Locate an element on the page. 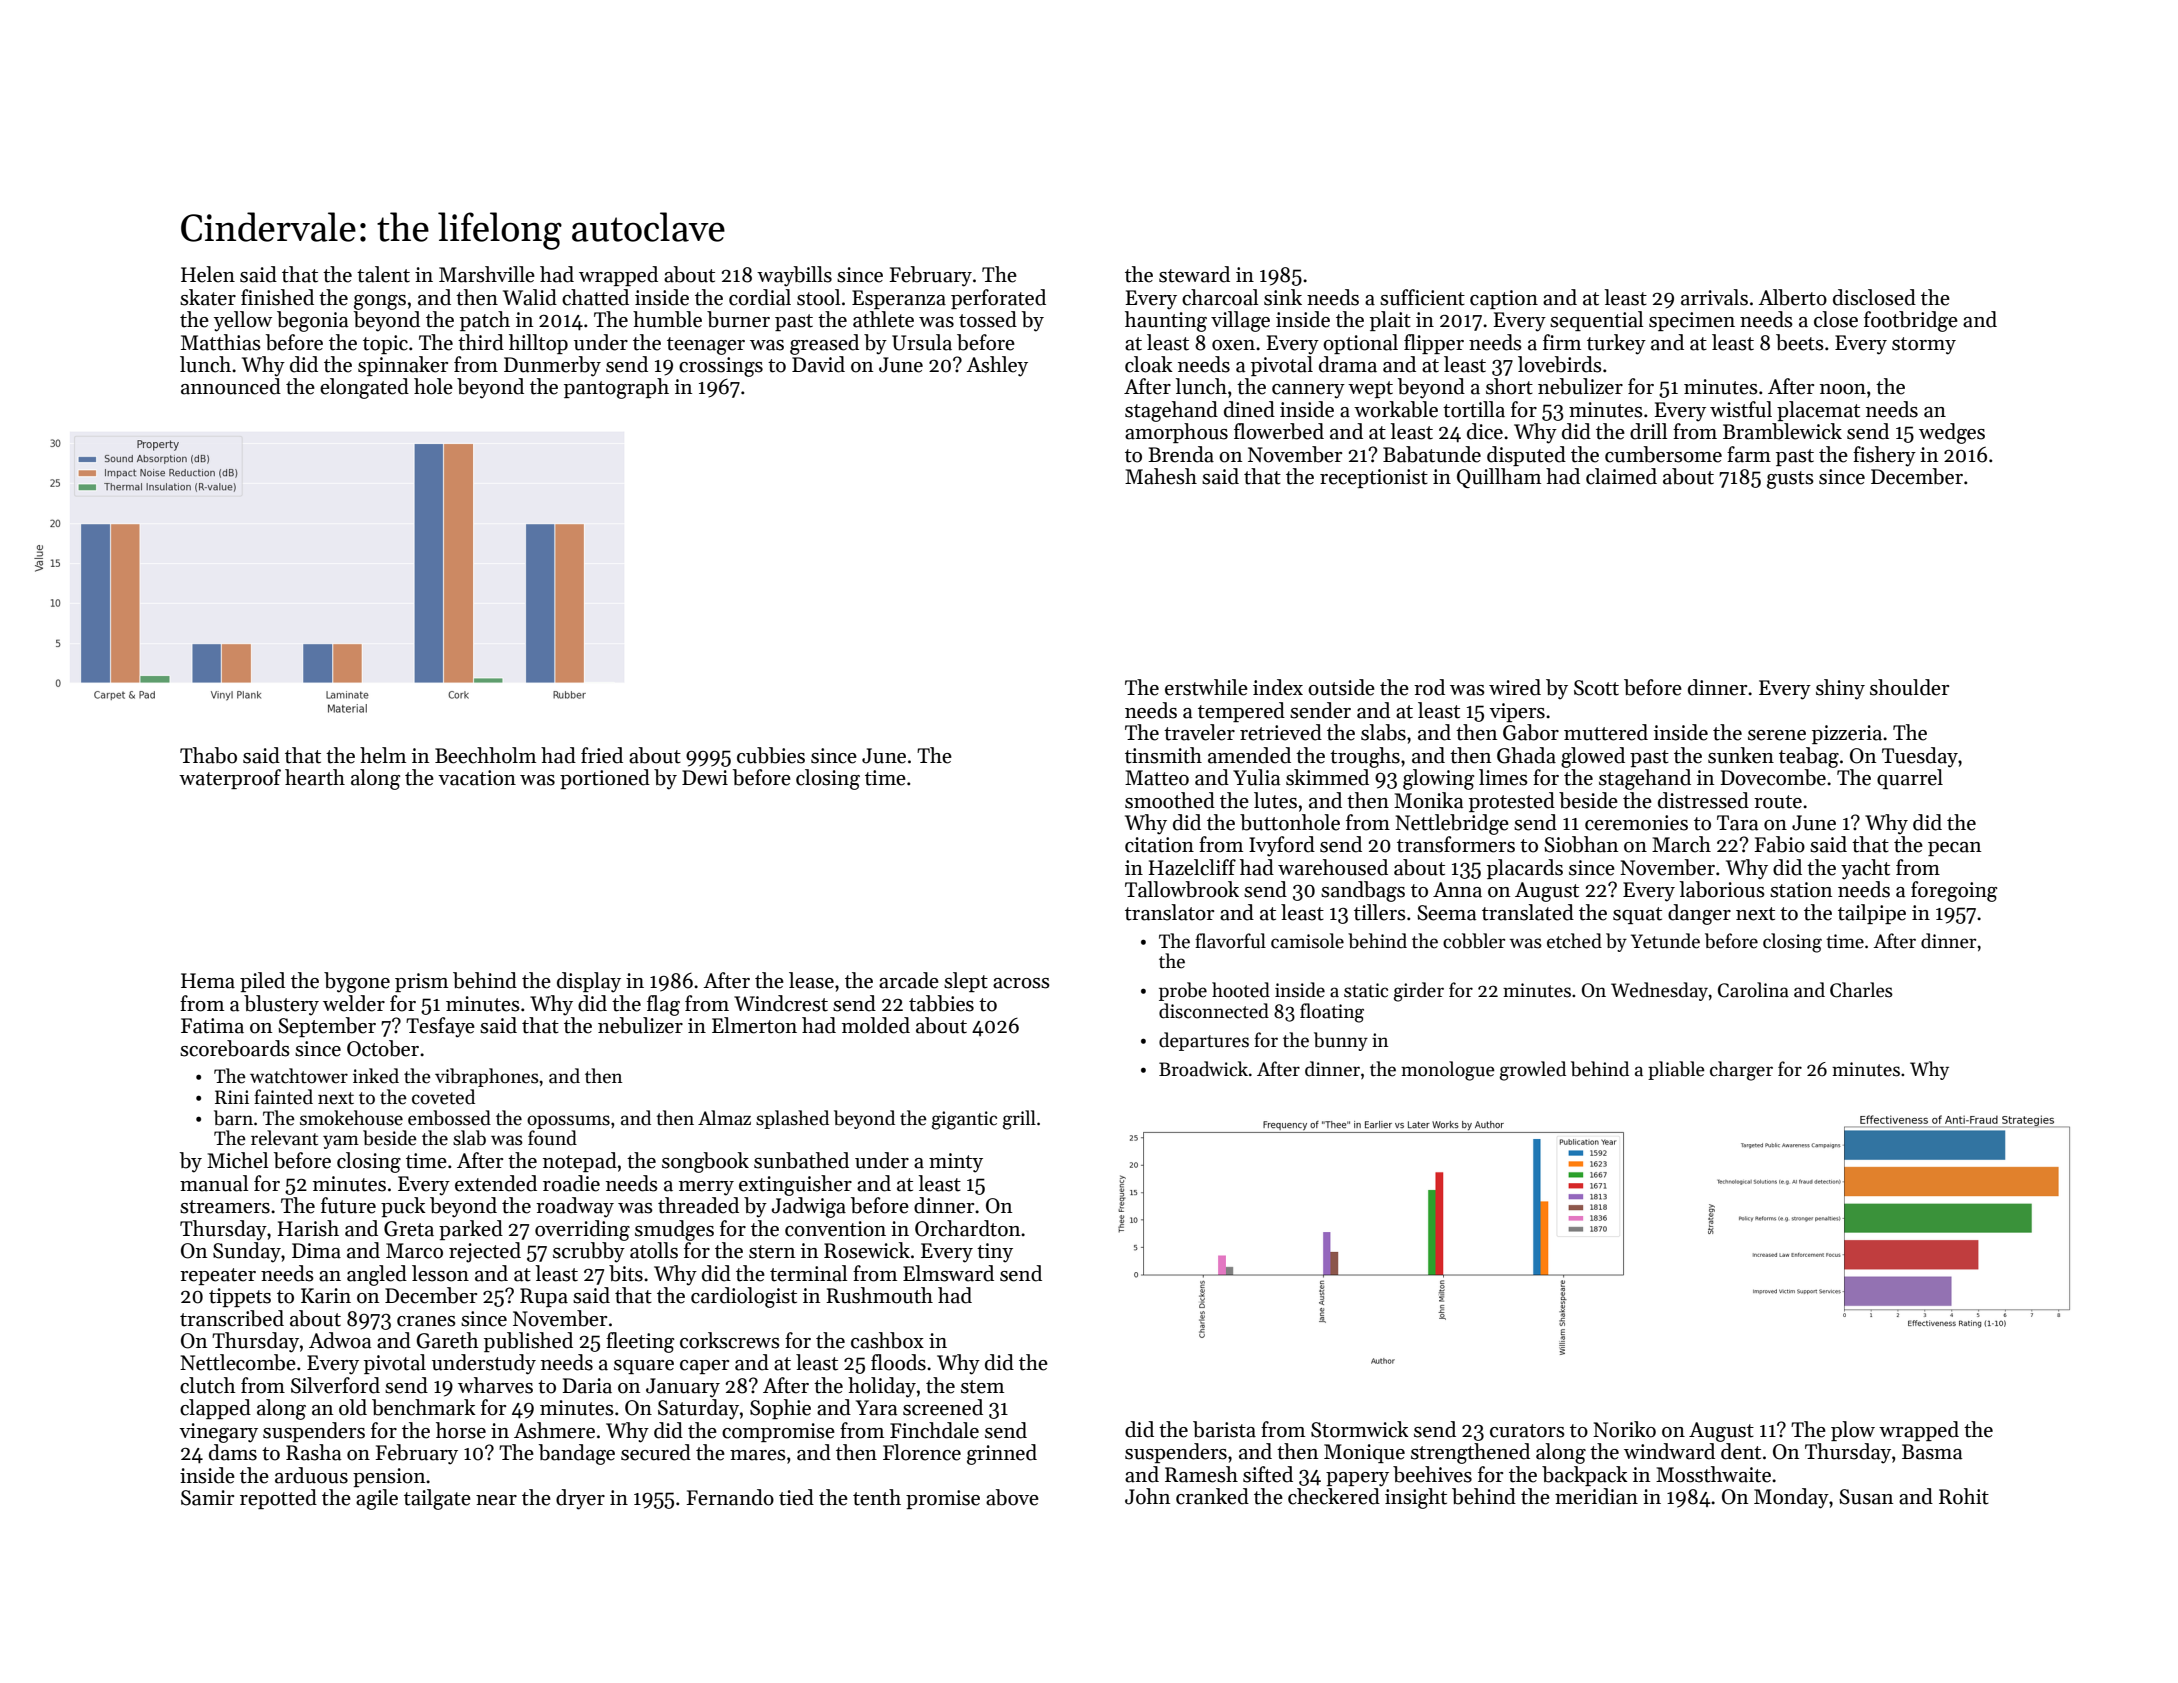 Image resolution: width=2178 pixels, height=1683 pixels. atolls is located at coordinates (654, 1250).
